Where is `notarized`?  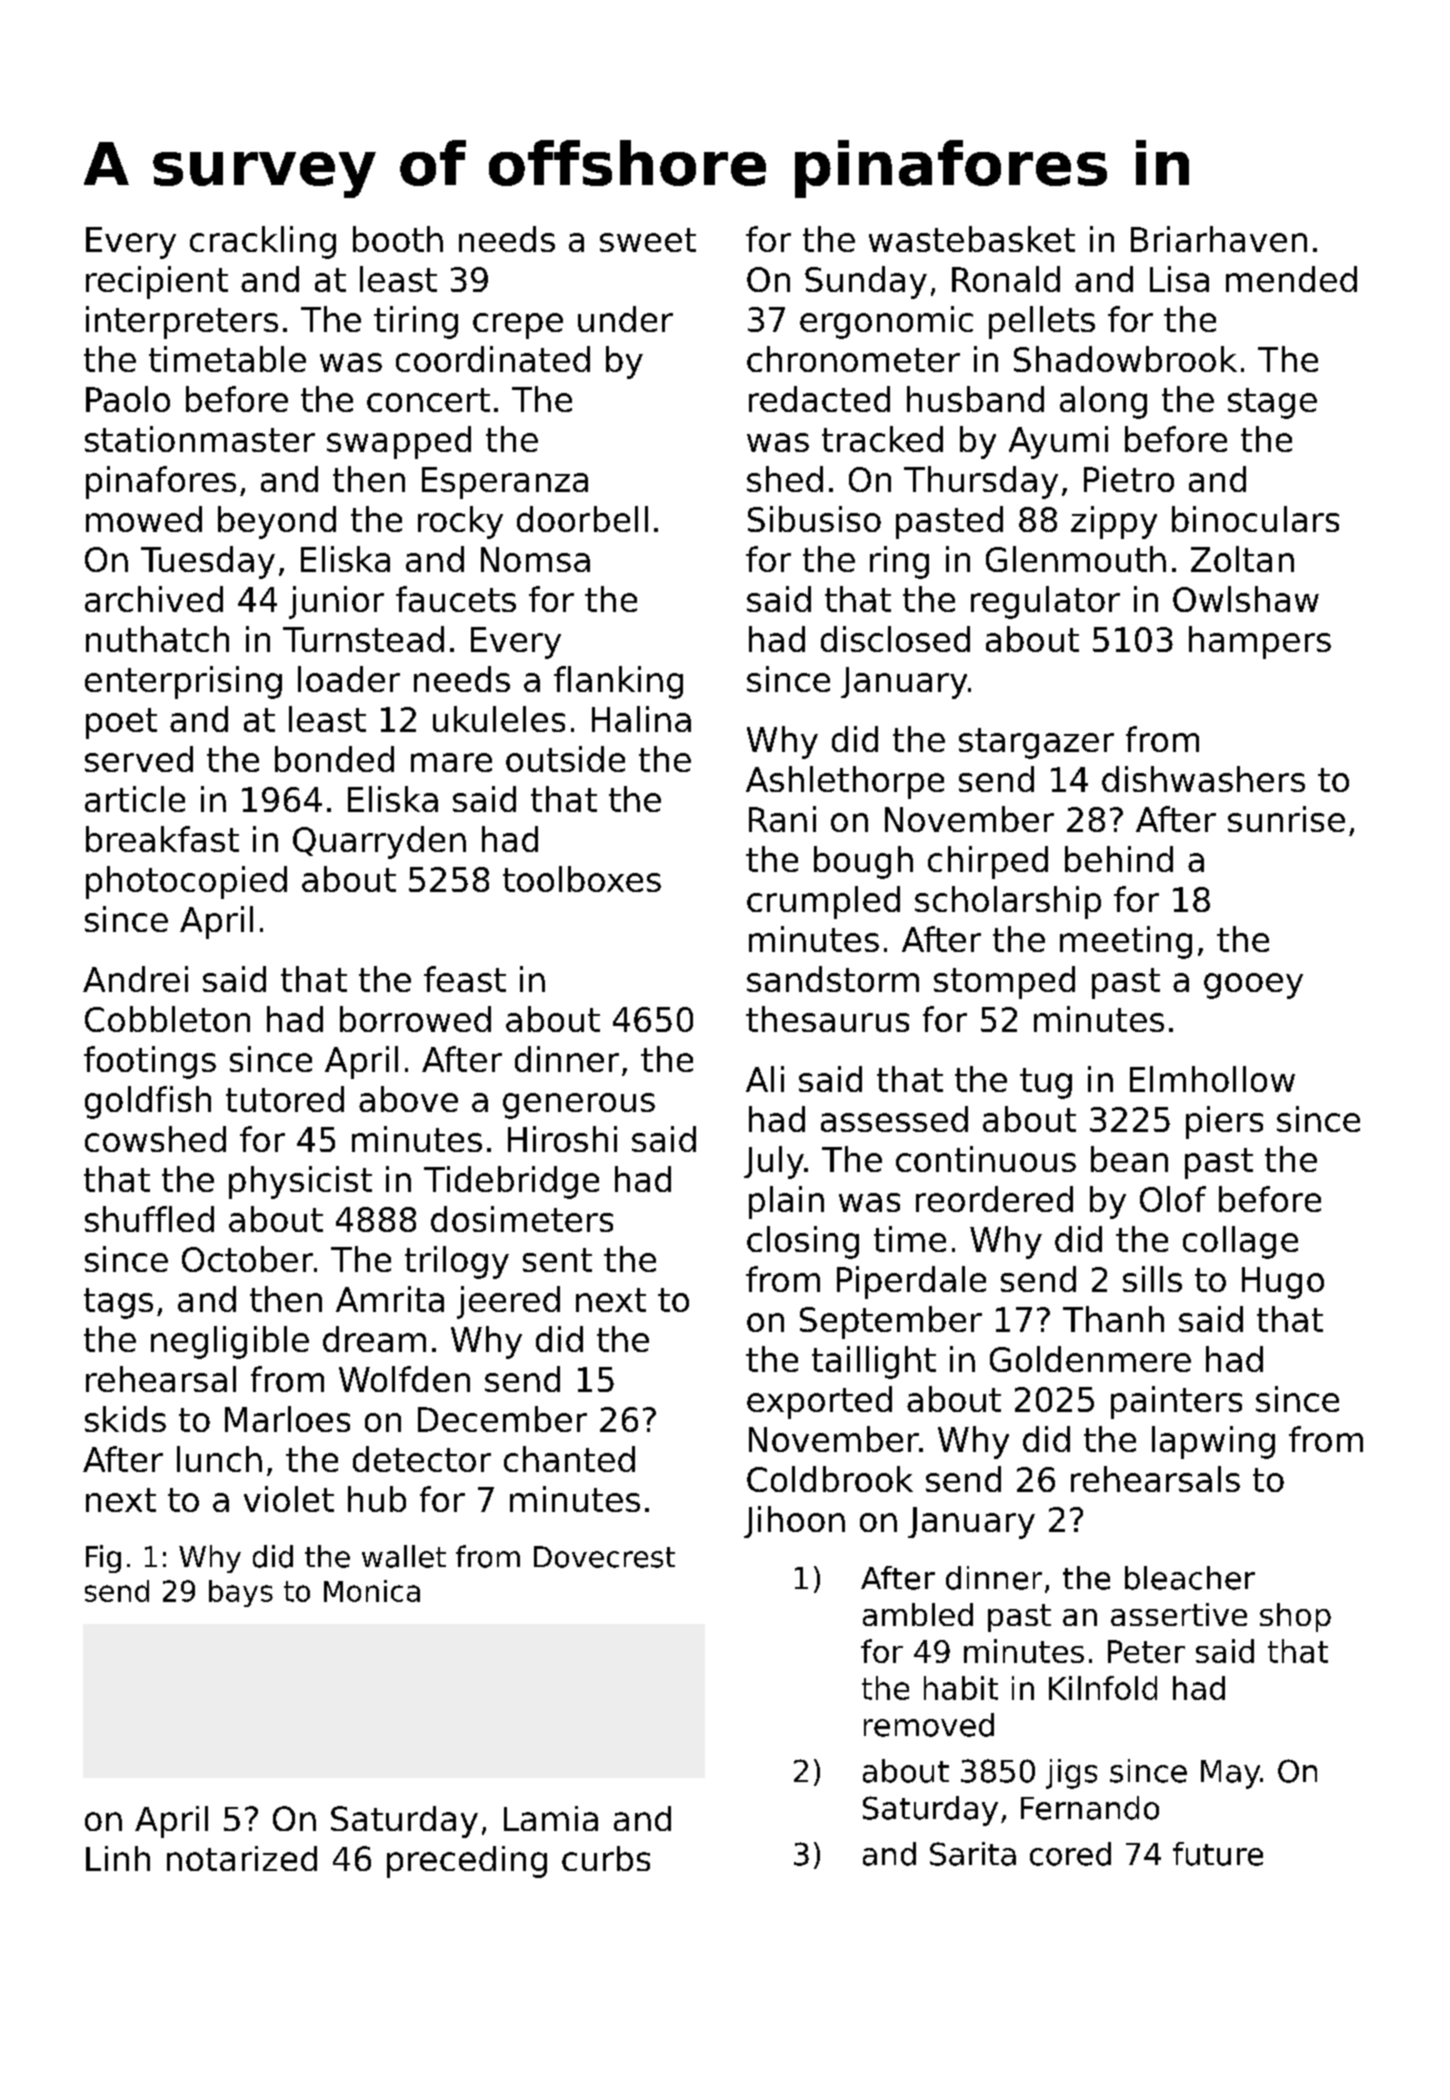
notarized is located at coordinates (242, 1858).
